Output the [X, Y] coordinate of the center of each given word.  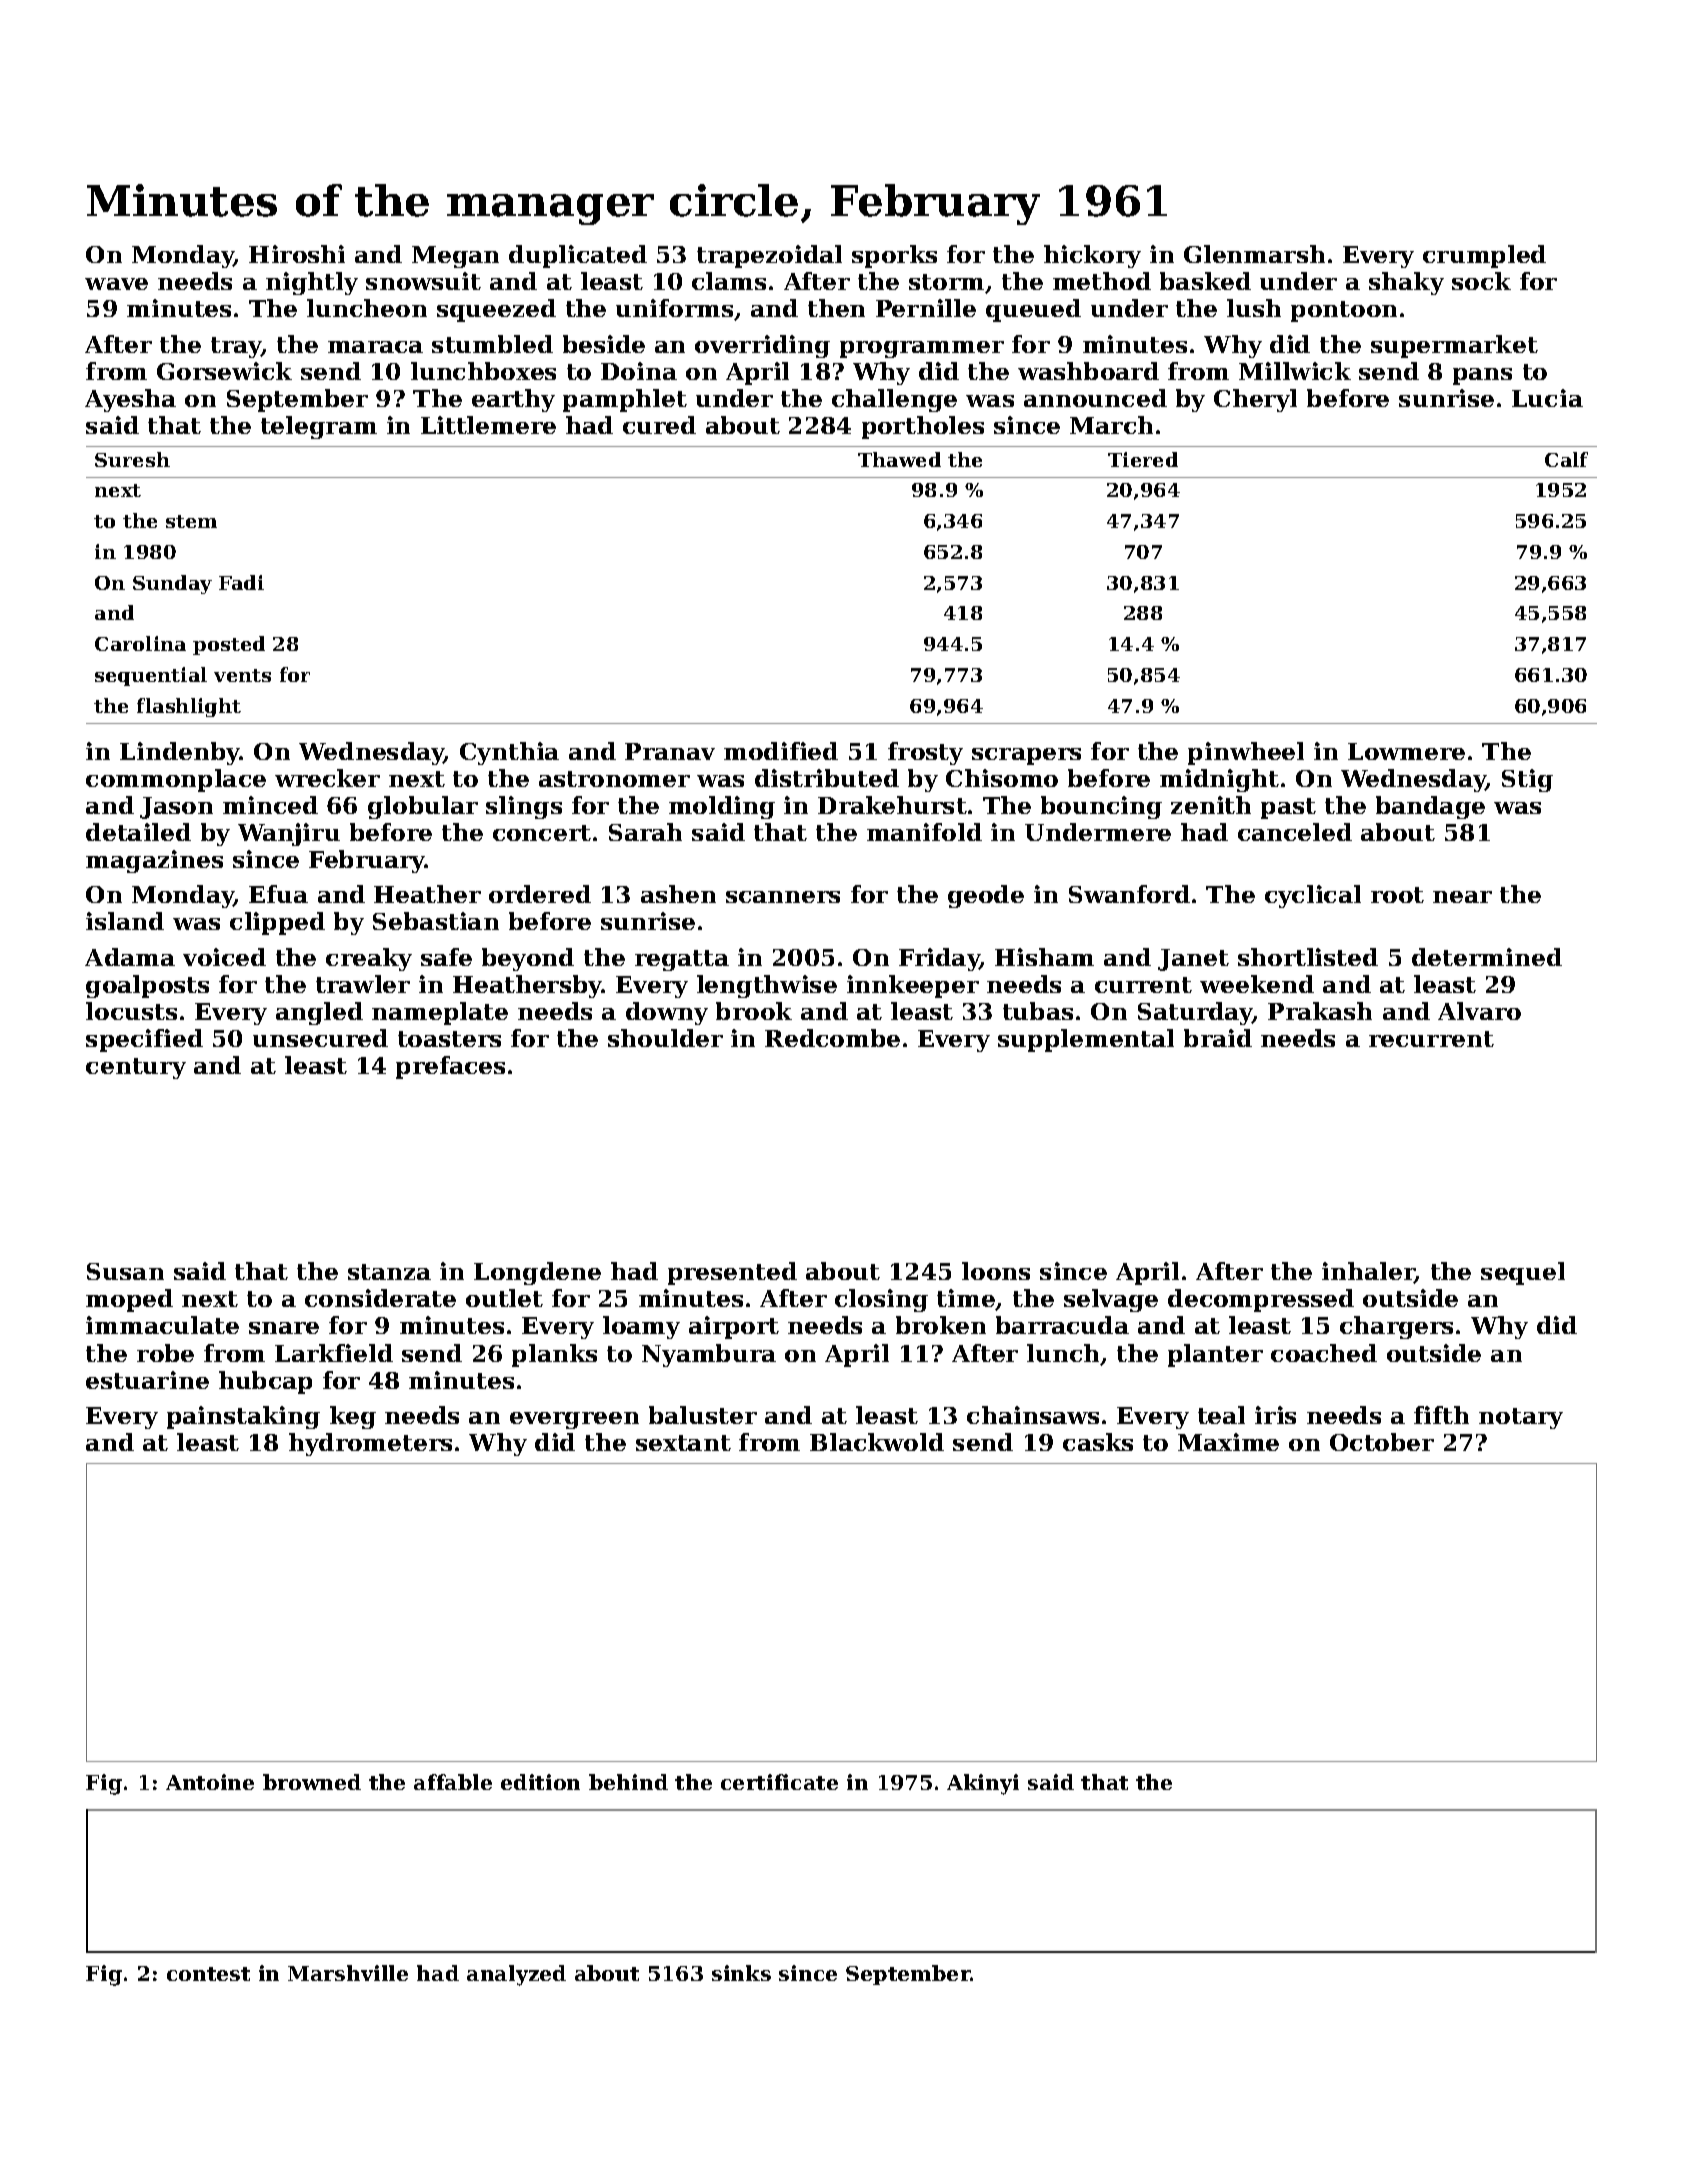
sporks [894, 256]
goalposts [147, 986]
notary [1521, 1418]
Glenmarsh [1254, 254]
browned [312, 1782]
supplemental [1086, 1040]
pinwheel [1246, 753]
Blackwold [877, 1442]
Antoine [210, 1782]
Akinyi [983, 1784]
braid [1218, 1038]
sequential [151, 676]
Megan [455, 257]
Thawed [899, 459]
